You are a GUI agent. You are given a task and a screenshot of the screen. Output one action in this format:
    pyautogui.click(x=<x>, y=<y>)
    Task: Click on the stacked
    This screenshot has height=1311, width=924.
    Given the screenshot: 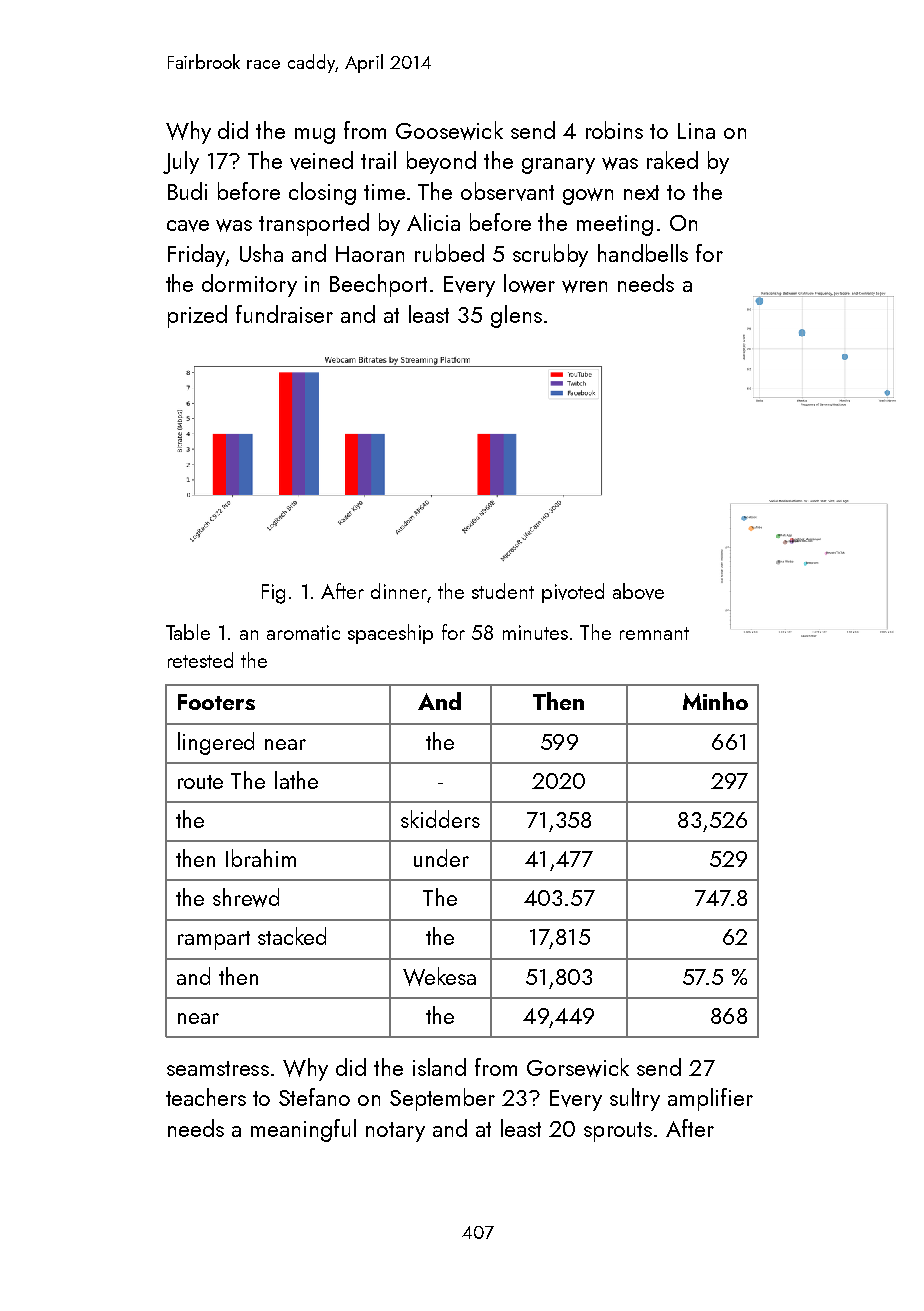 What is the action you would take?
    pyautogui.click(x=292, y=936)
